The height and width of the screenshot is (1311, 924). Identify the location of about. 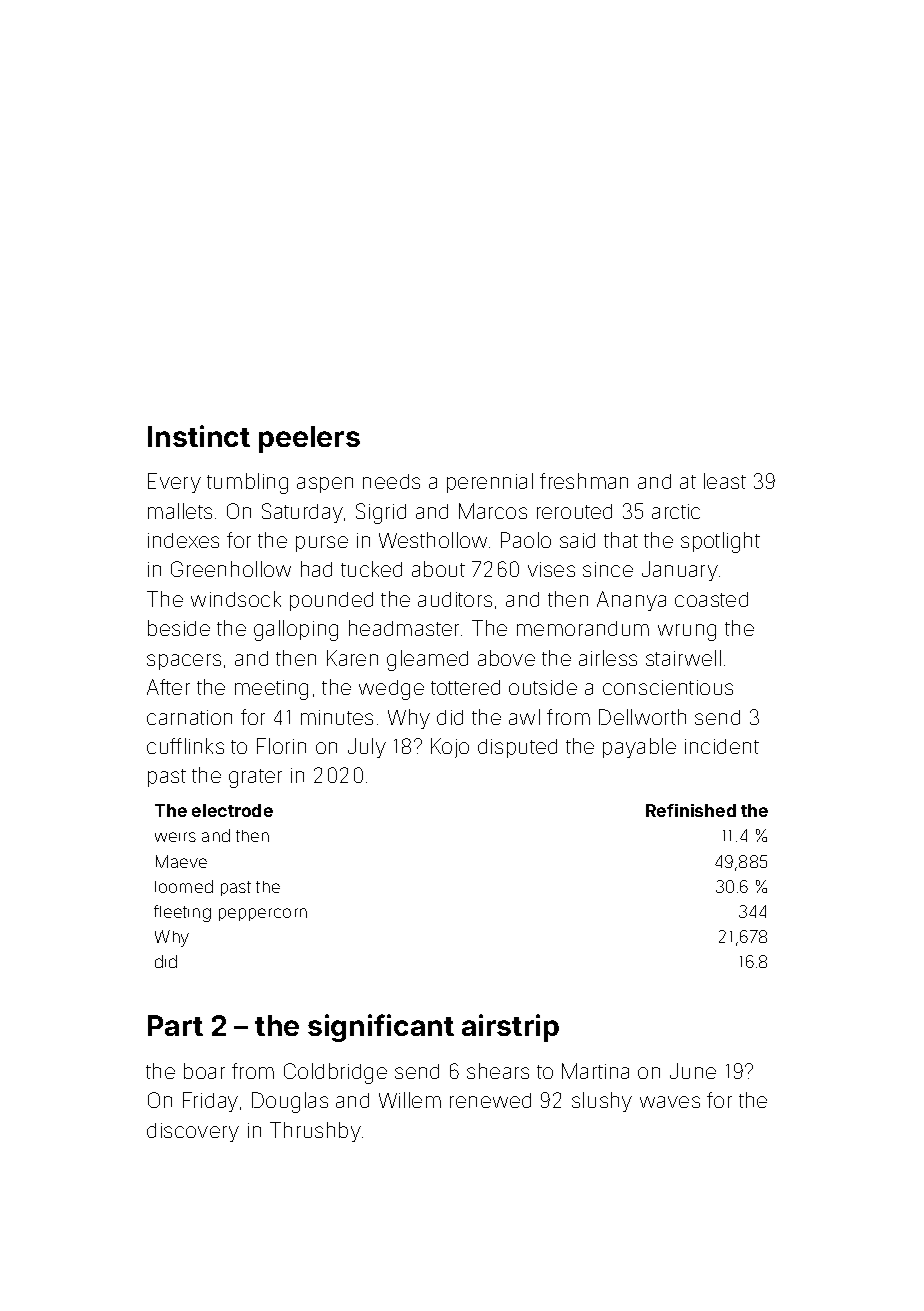
(438, 569).
